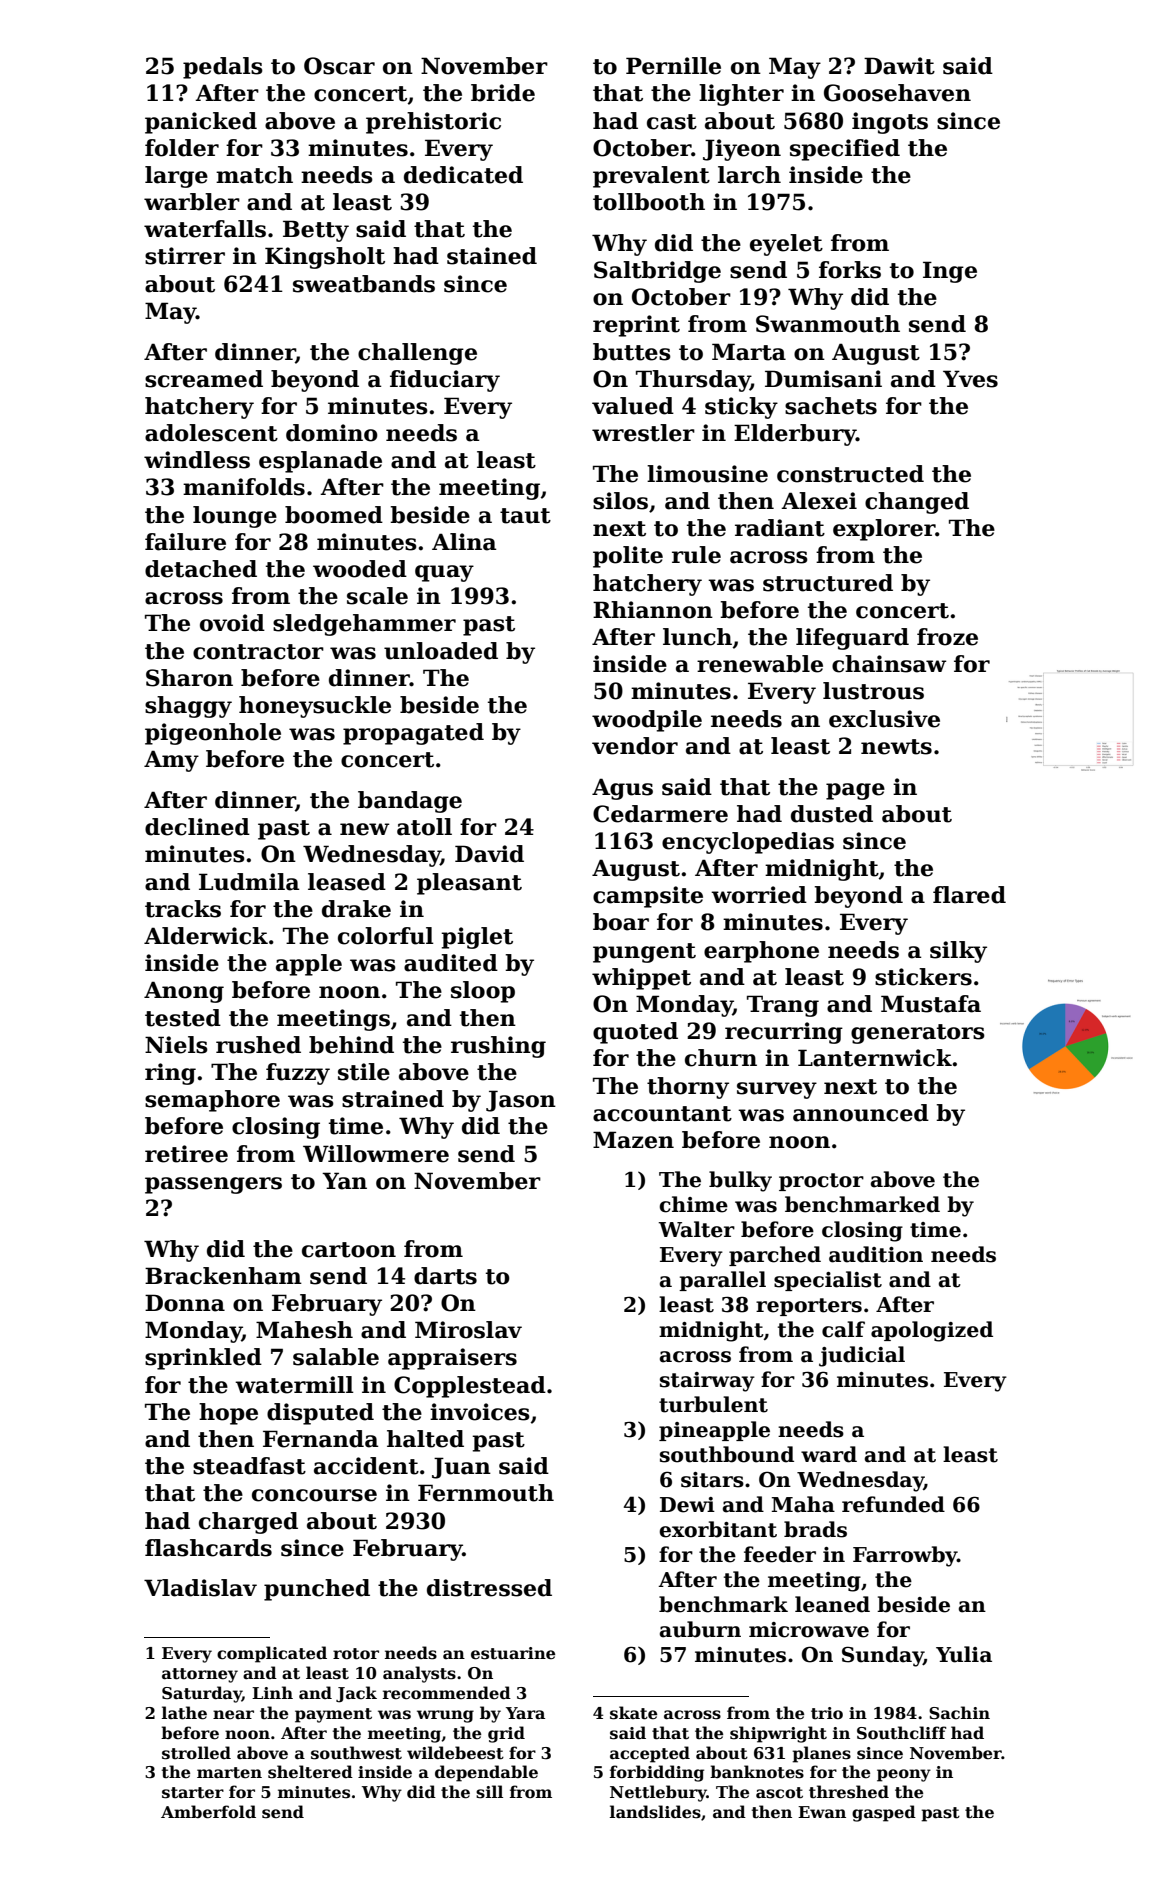 The image size is (1151, 1896). What do you see at coordinates (970, 379) in the screenshot?
I see `Yves` at bounding box center [970, 379].
